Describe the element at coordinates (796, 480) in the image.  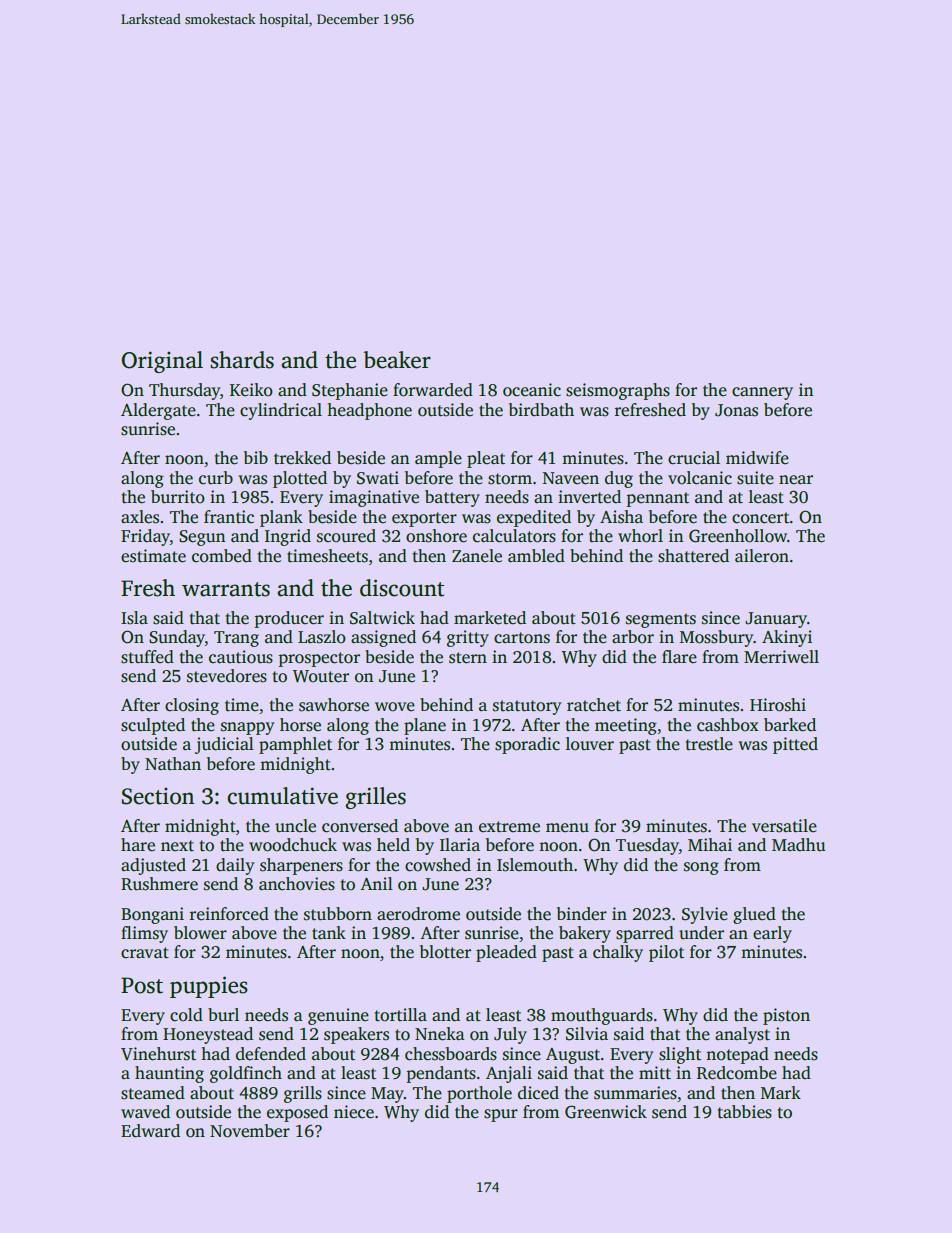
I see `near` at that location.
